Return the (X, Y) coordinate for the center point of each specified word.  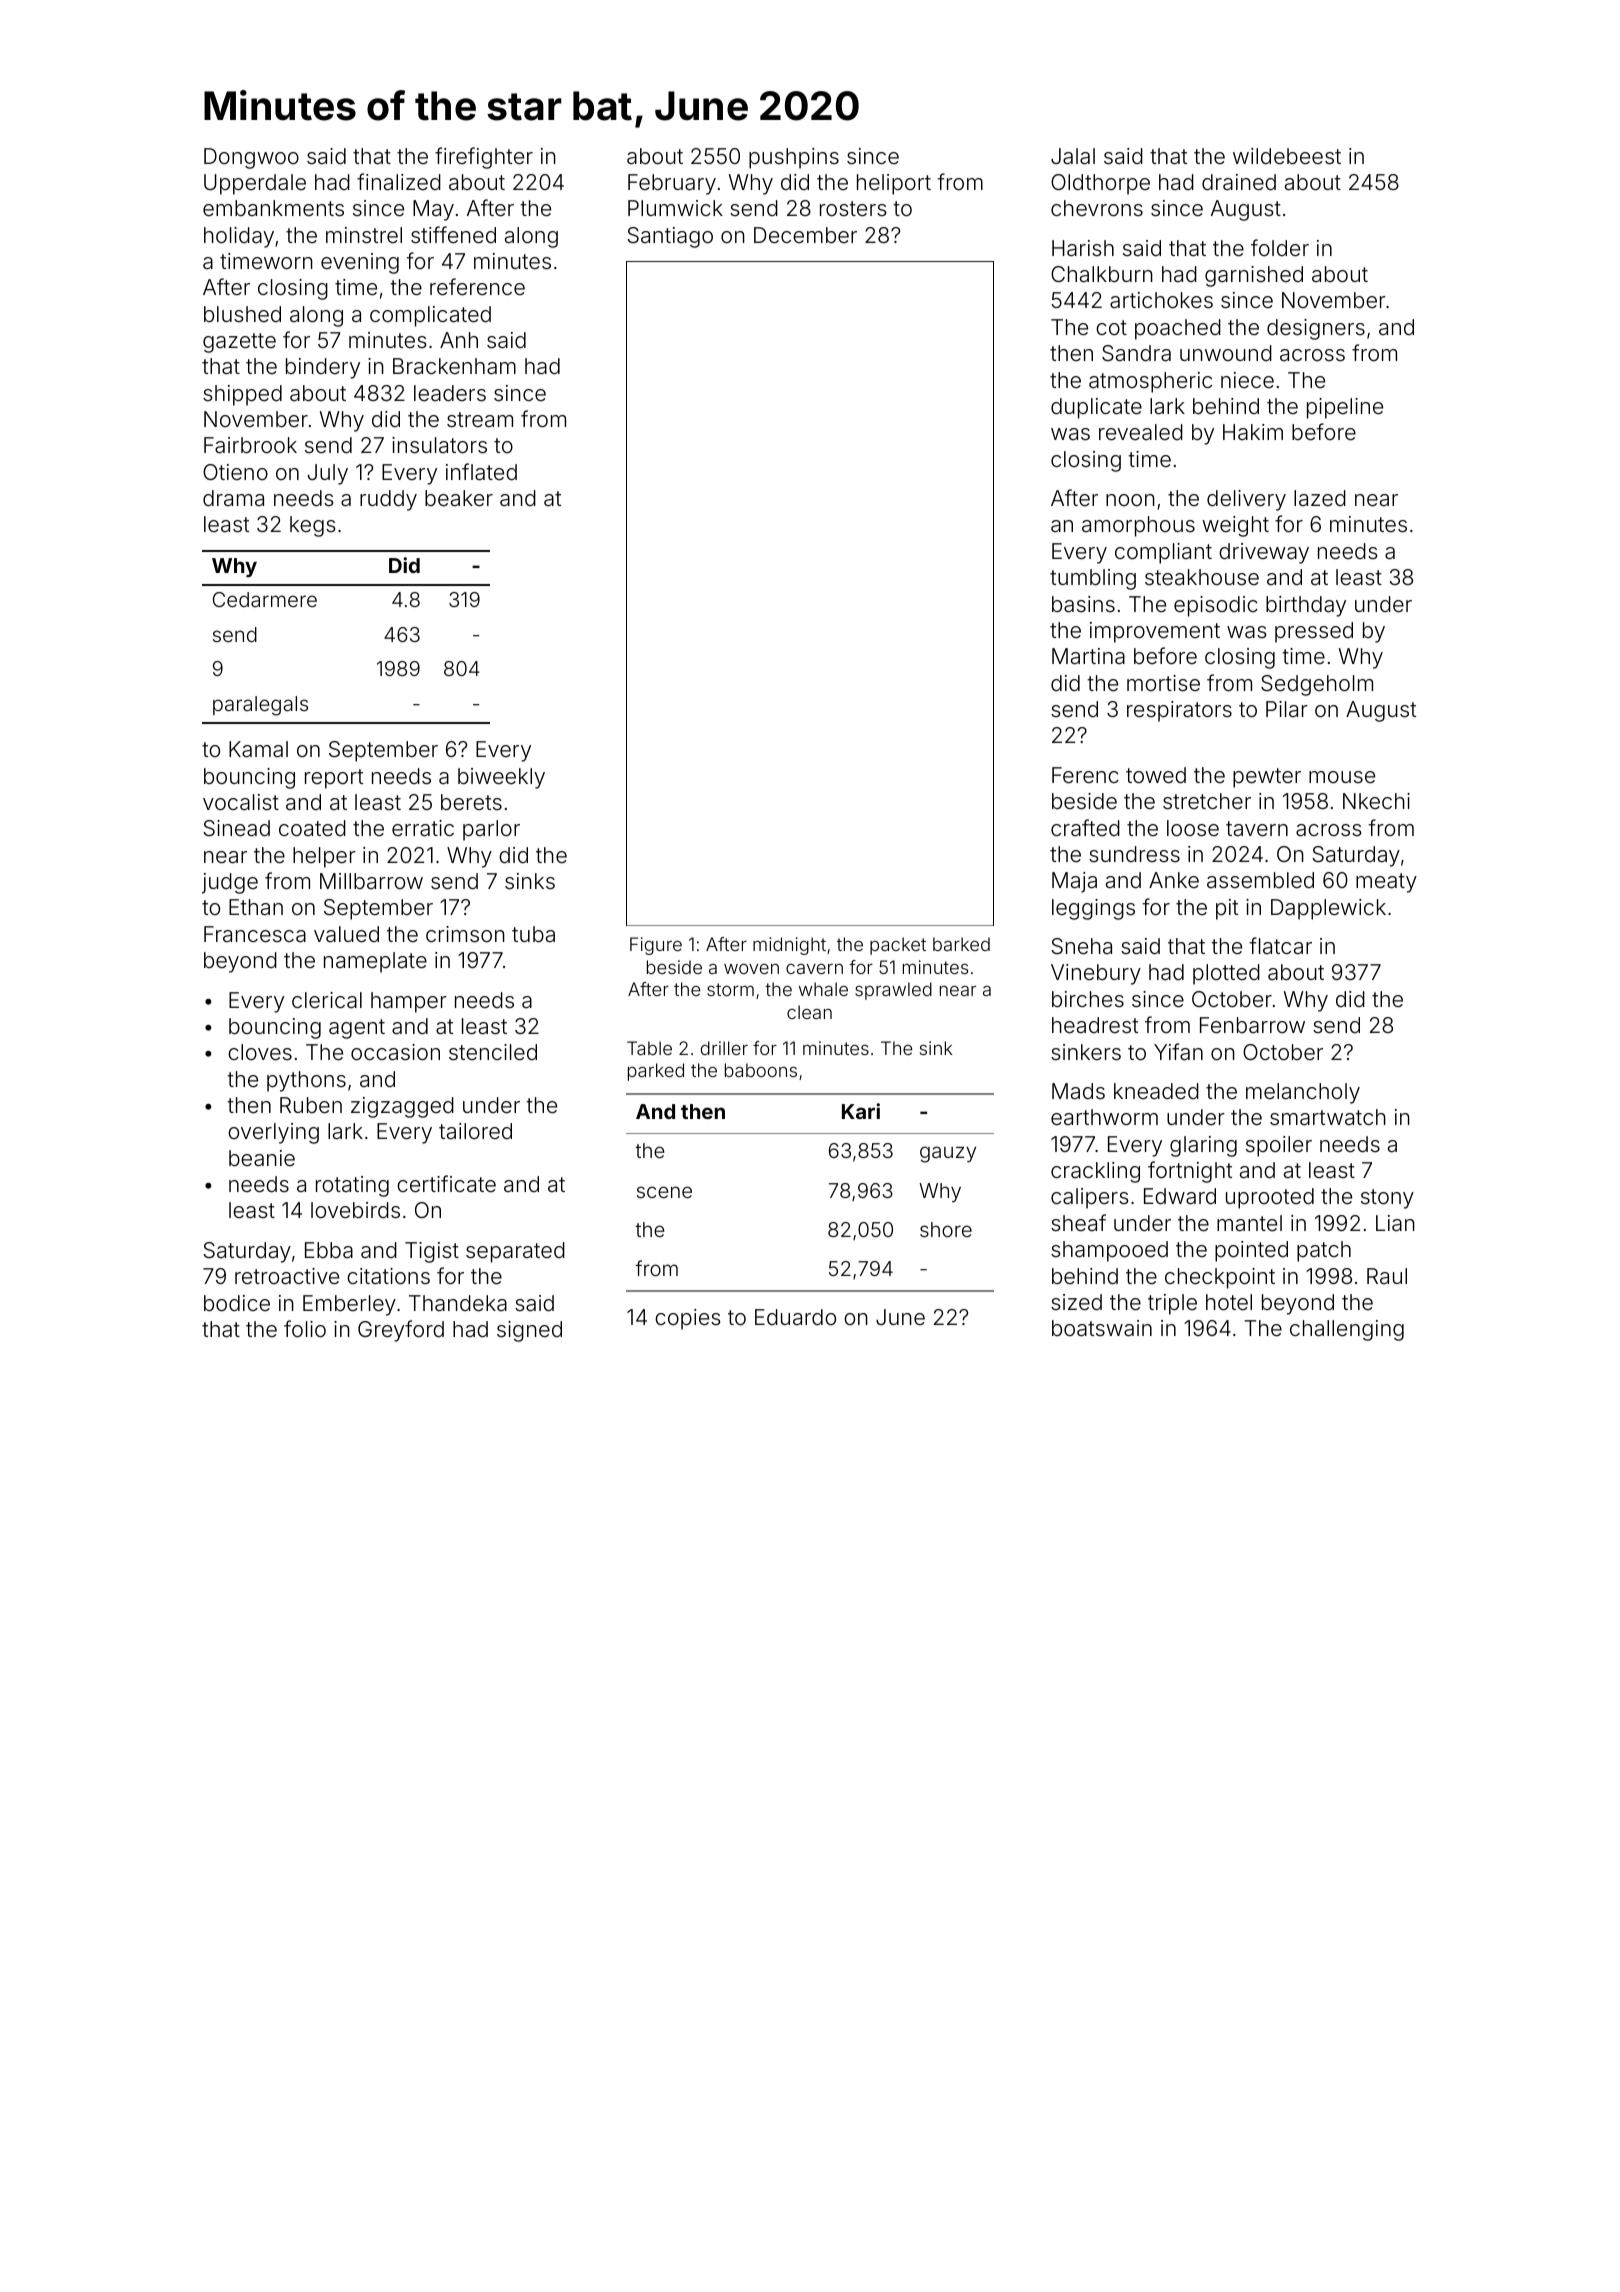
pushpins (794, 158)
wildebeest (1287, 156)
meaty (1386, 883)
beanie (262, 1158)
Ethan (256, 907)
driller (724, 1048)
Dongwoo (251, 158)
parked (656, 1072)
